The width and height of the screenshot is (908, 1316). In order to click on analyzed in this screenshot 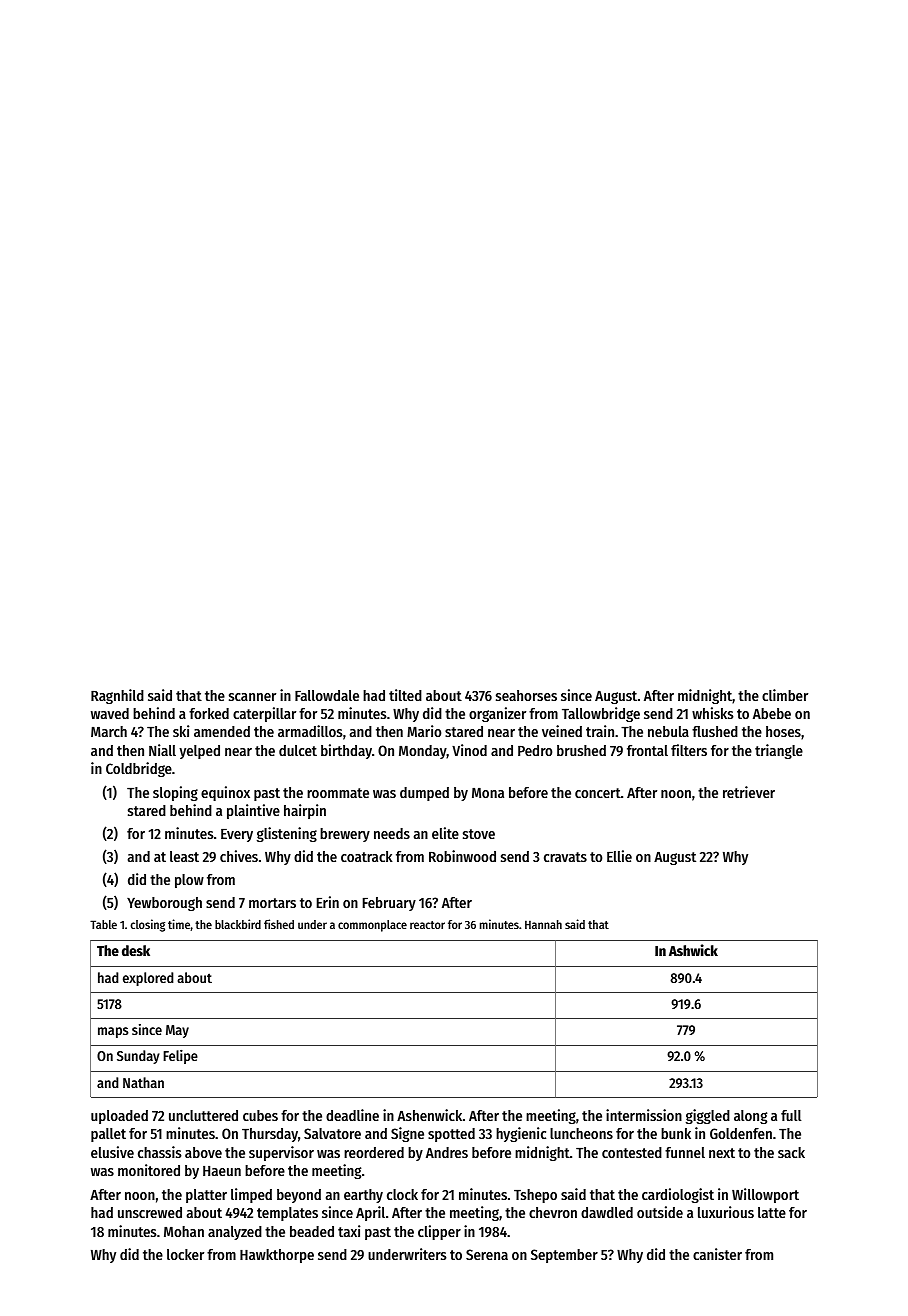, I will do `click(235, 1233)`.
